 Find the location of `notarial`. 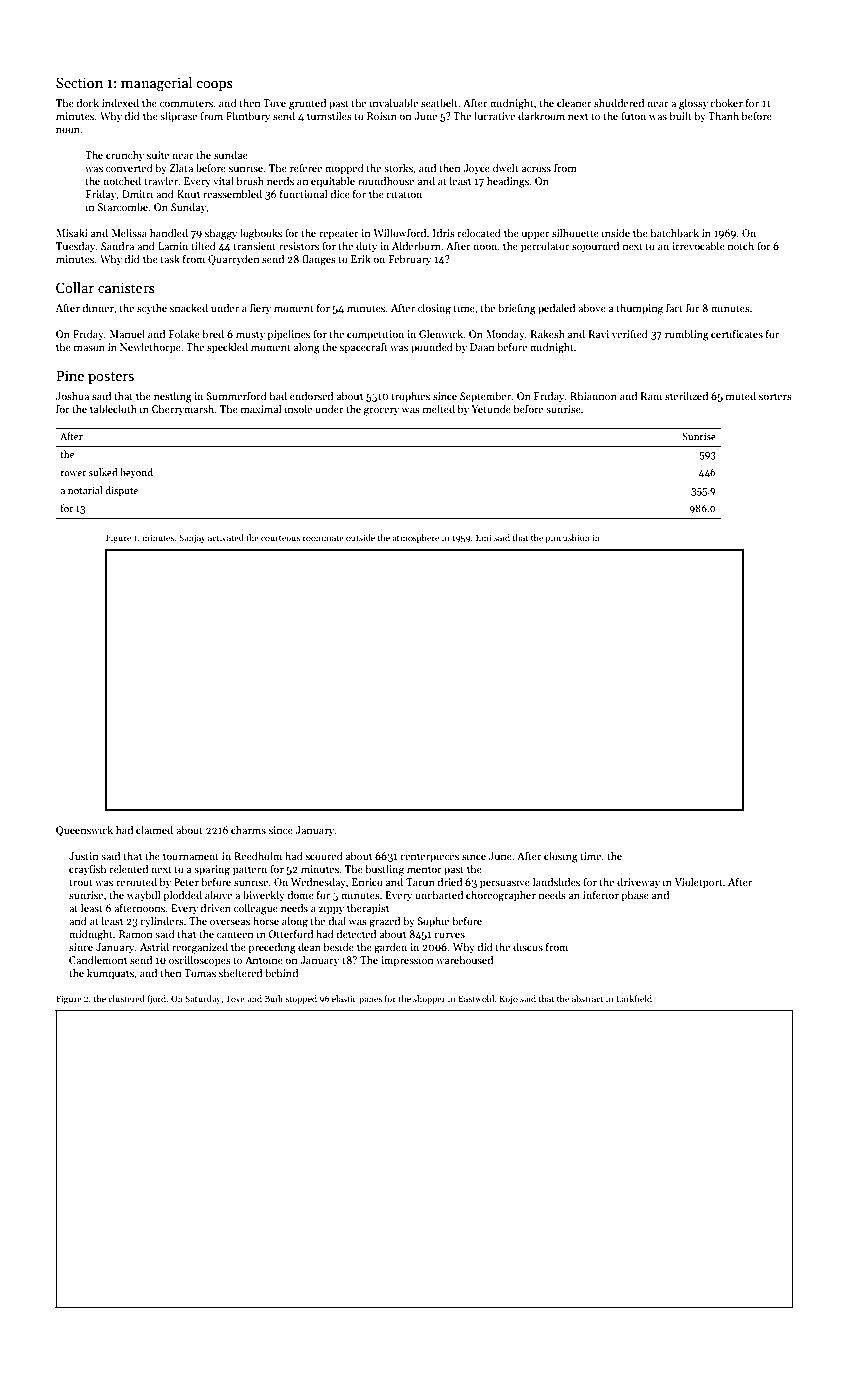

notarial is located at coordinates (85, 490).
